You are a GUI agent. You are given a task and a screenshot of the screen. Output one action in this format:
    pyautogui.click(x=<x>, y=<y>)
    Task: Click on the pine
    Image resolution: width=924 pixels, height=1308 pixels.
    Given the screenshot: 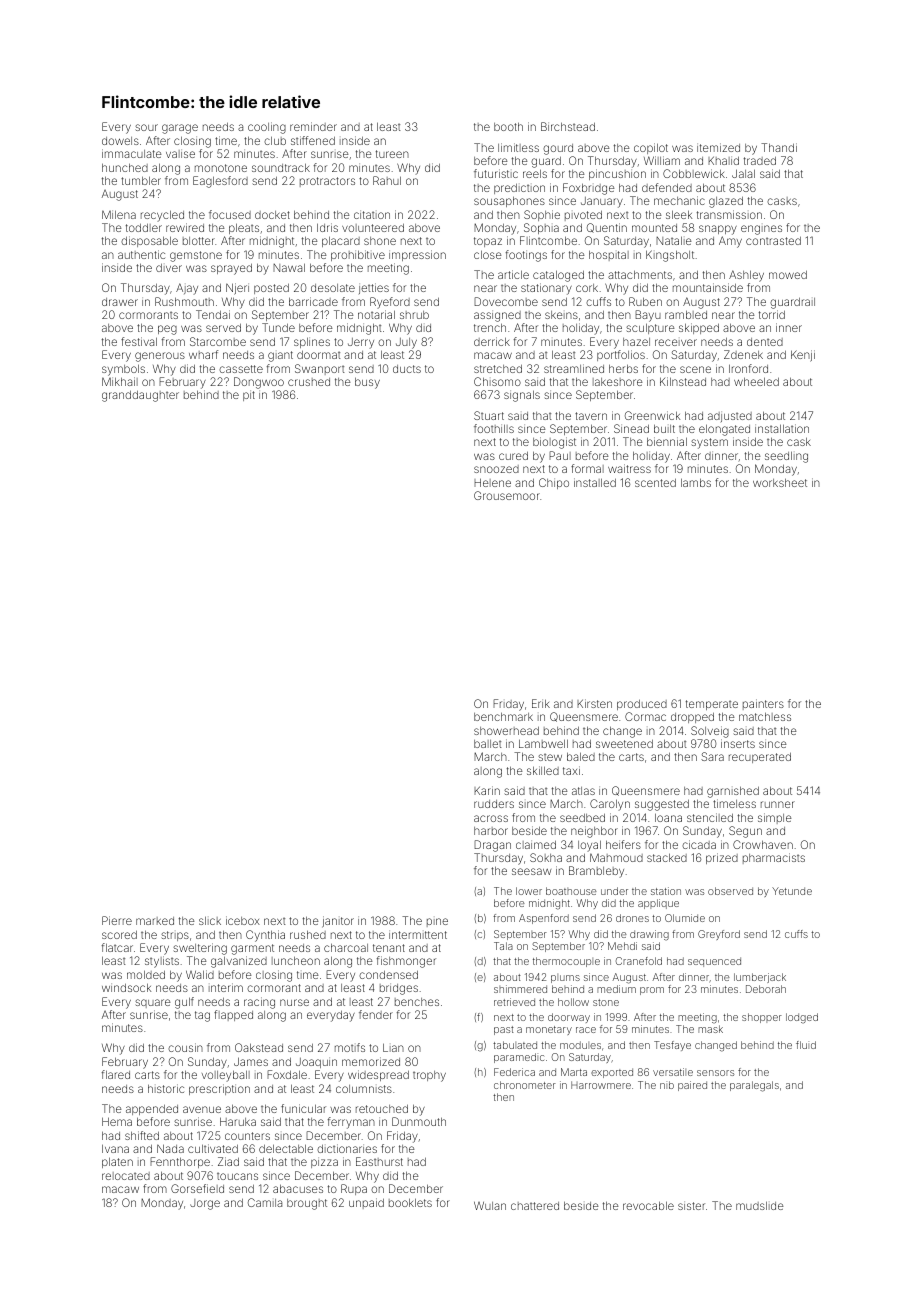 What is the action you would take?
    pyautogui.click(x=437, y=922)
